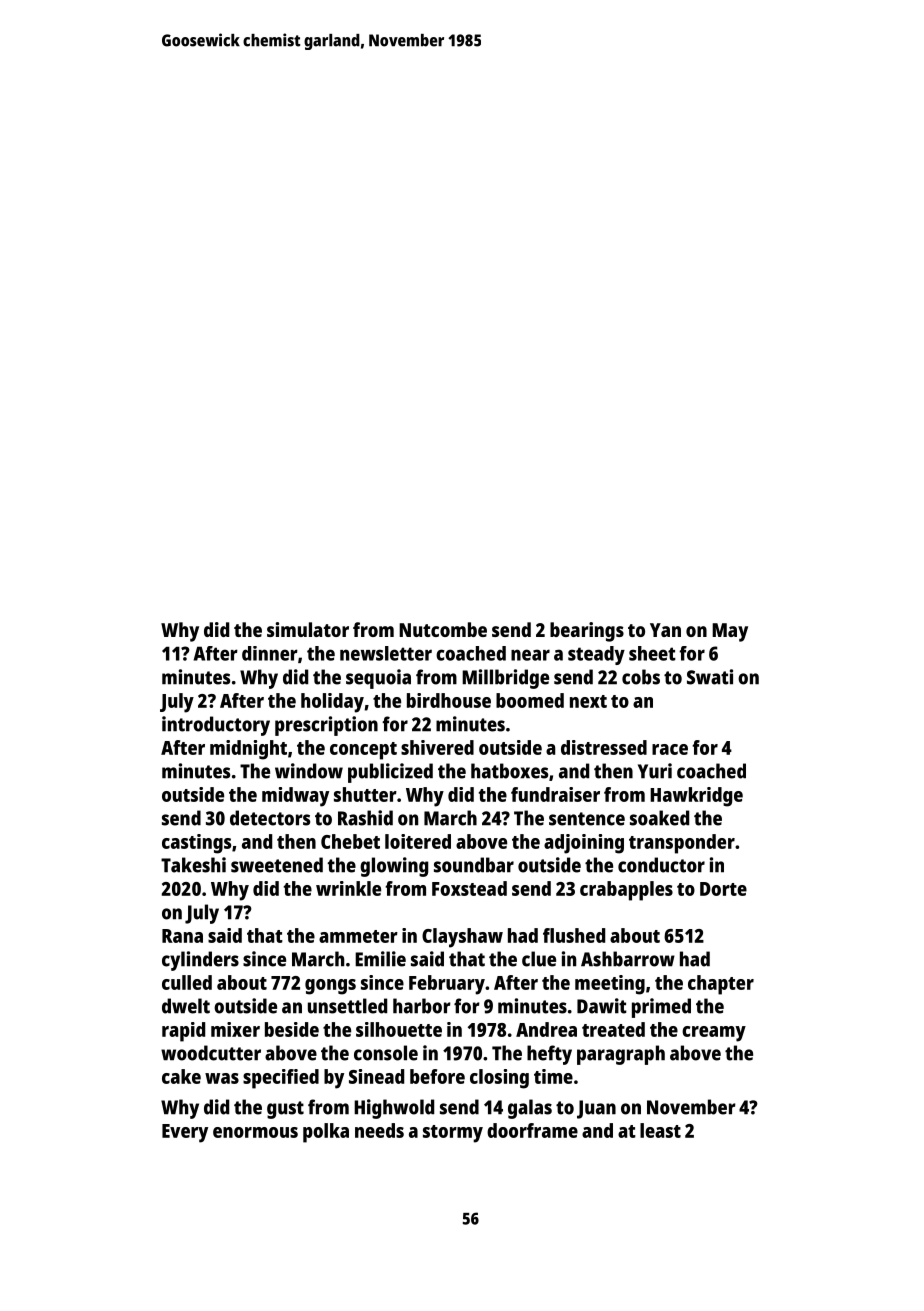 The width and height of the screenshot is (924, 1311). I want to click on chapter, so click(721, 985).
